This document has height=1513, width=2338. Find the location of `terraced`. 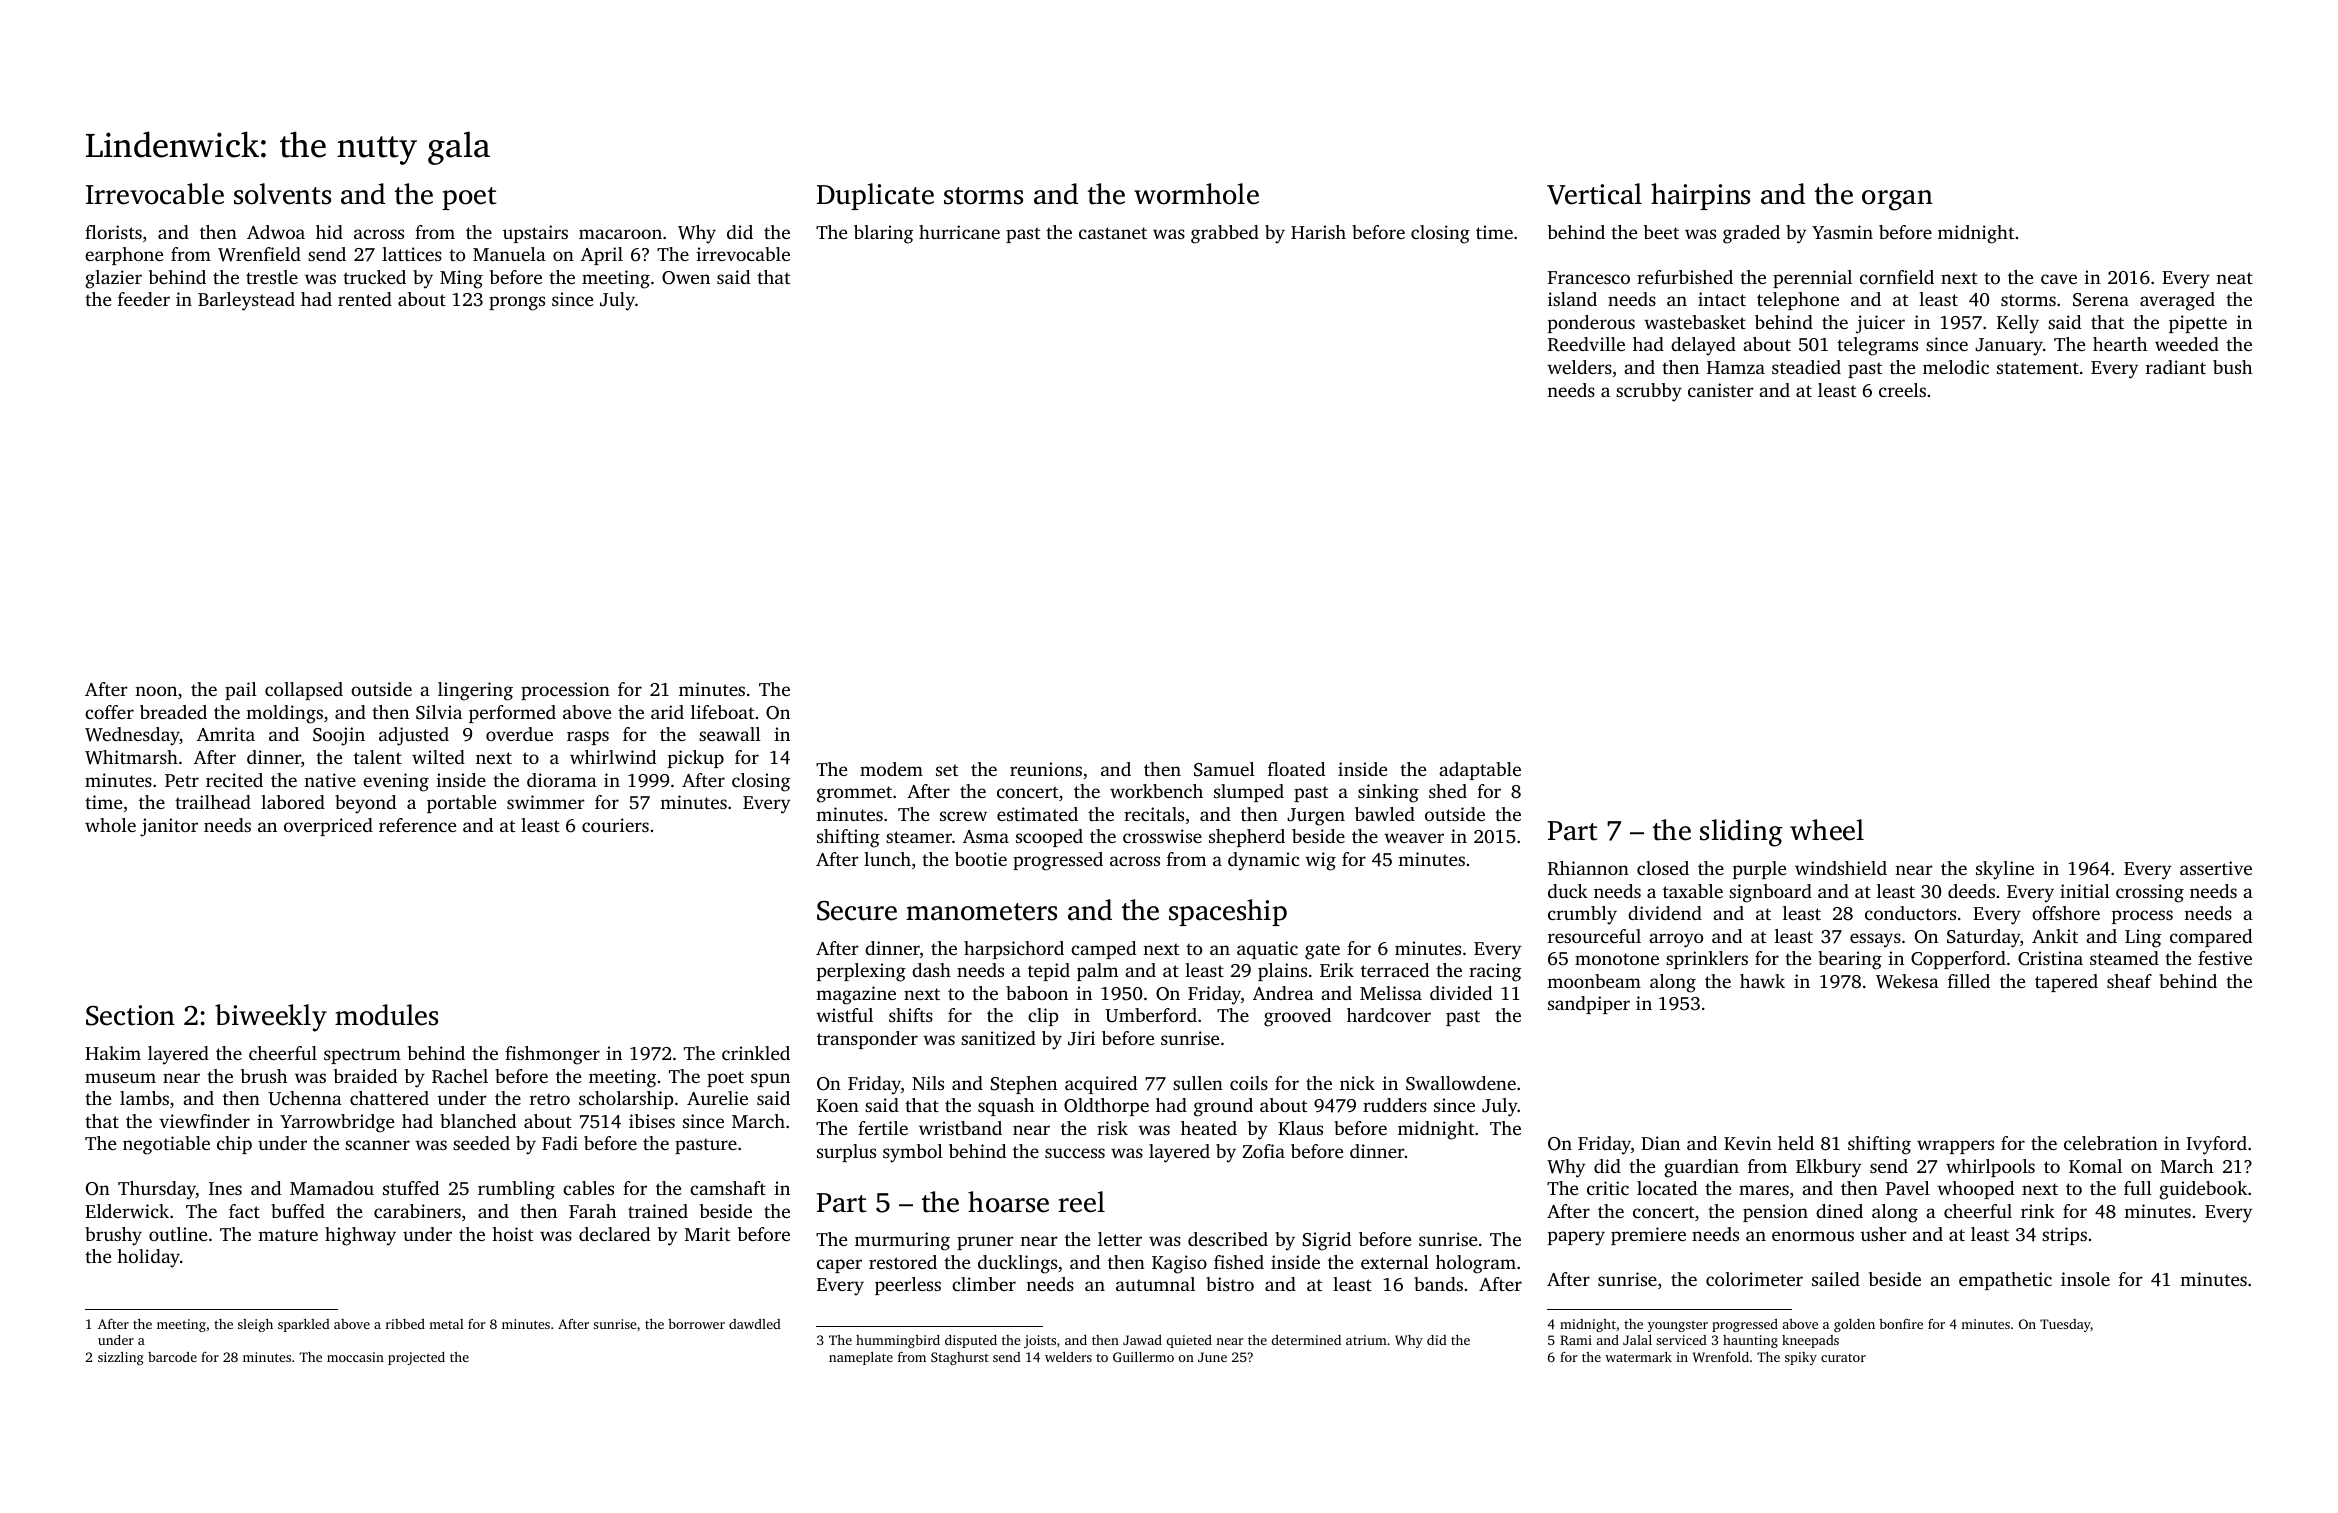

terraced is located at coordinates (1395, 970).
